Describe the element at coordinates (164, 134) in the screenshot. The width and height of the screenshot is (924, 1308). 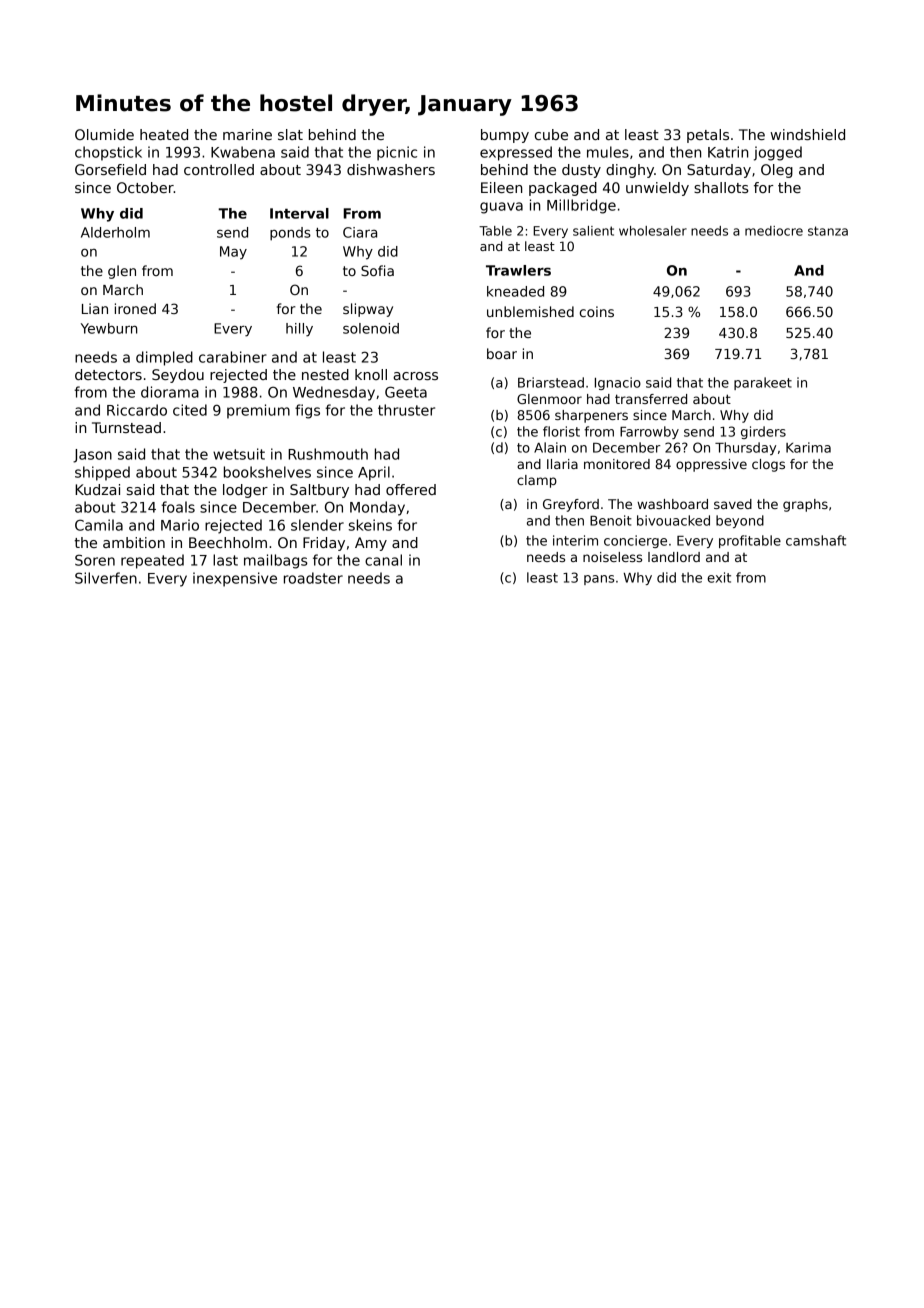
I see `heated` at that location.
